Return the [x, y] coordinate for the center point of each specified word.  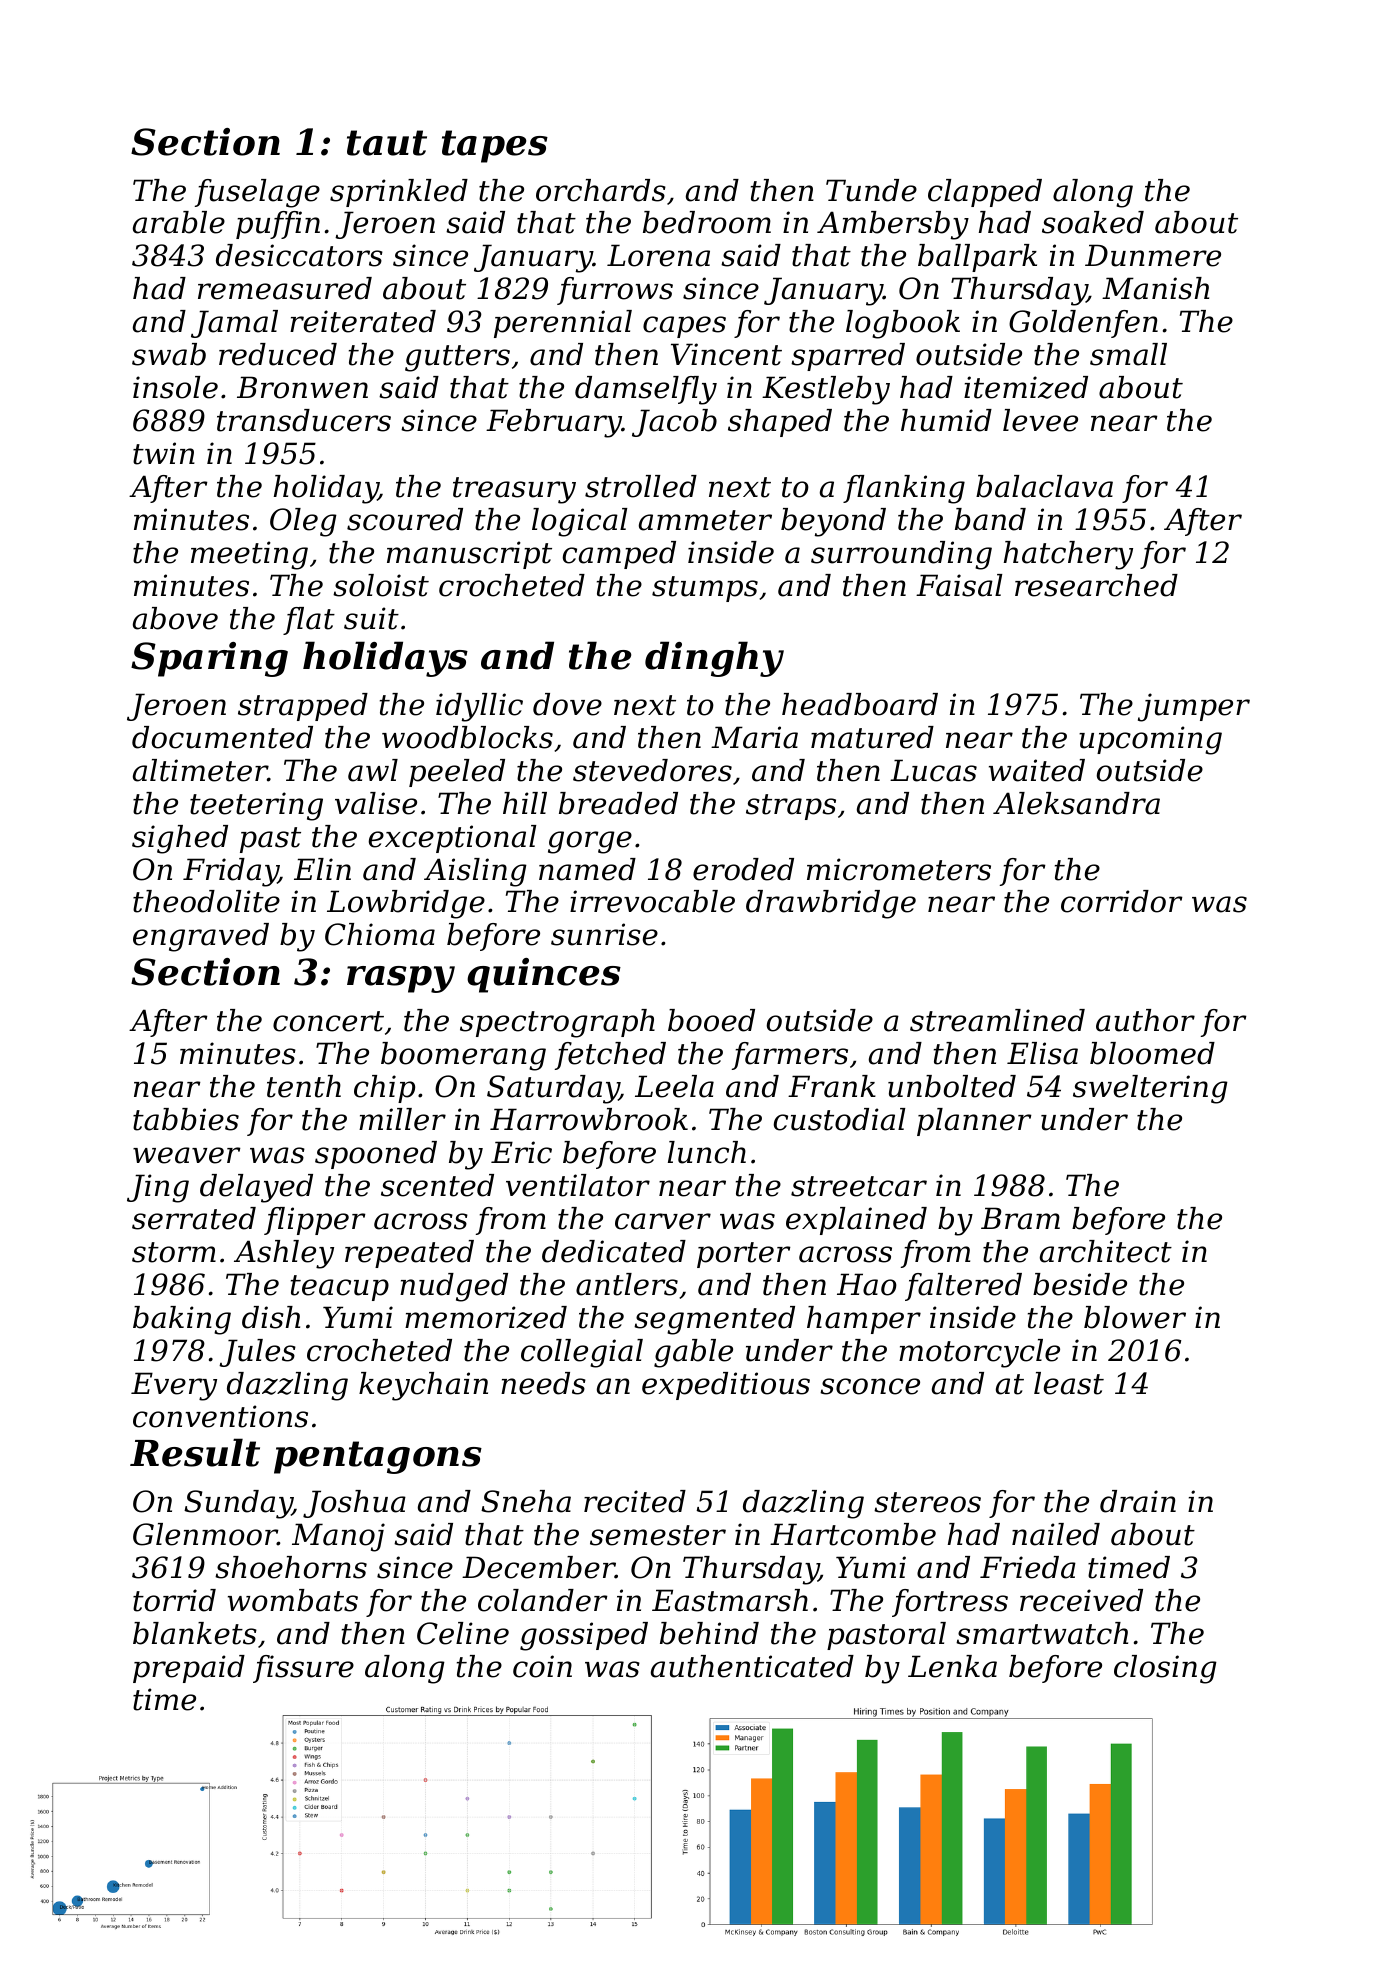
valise [376, 803]
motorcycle [979, 1353]
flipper [315, 1221]
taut [387, 143]
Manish [1155, 288]
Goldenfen [1083, 324]
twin [164, 453]
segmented [714, 1320]
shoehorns [291, 1567]
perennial [563, 324]
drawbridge [831, 904]
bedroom [707, 222]
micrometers [899, 869]
